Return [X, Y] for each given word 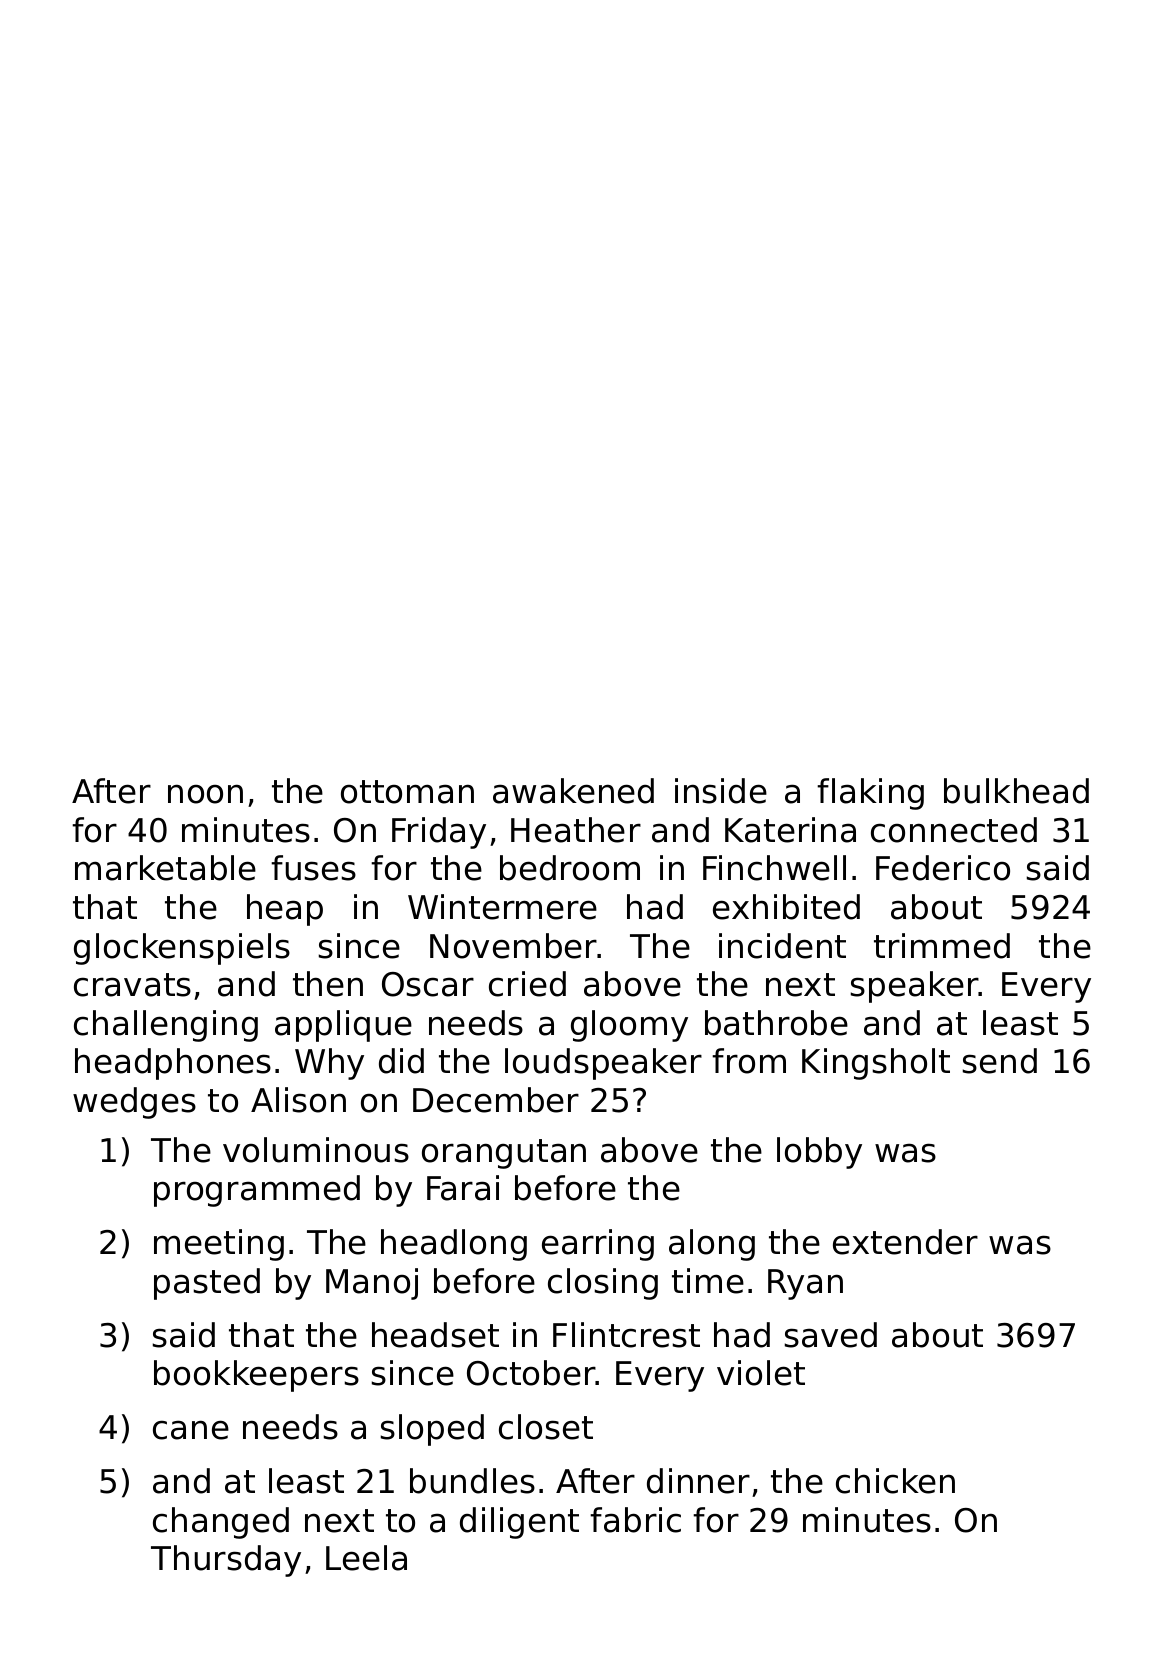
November [514, 946]
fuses [313, 868]
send [1000, 1061]
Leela [366, 1558]
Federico [943, 868]
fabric [635, 1520]
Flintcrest [626, 1335]
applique [343, 1026]
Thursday [226, 1561]
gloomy [629, 1026]
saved [831, 1335]
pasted [207, 1284]
